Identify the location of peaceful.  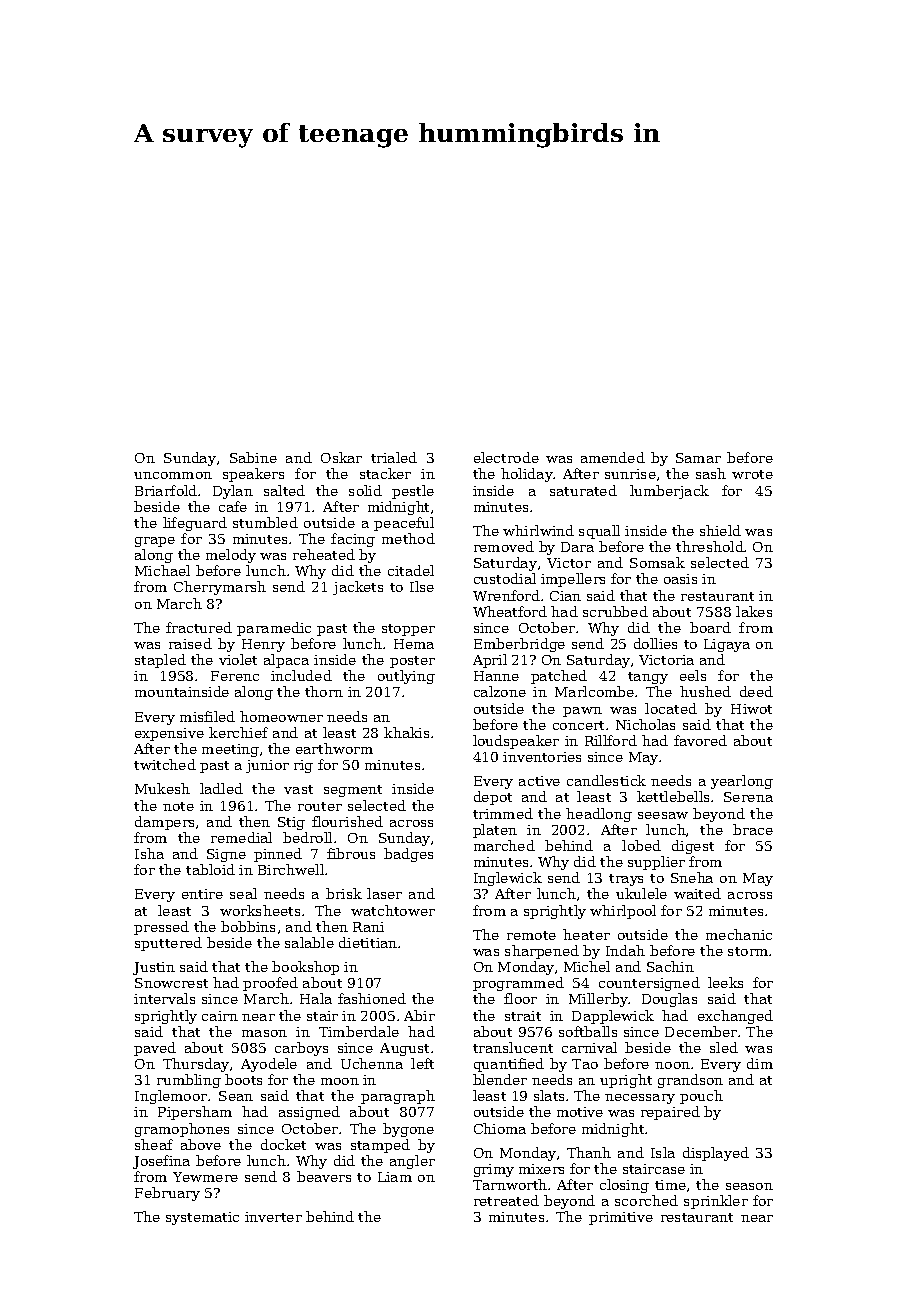
(404, 524).
